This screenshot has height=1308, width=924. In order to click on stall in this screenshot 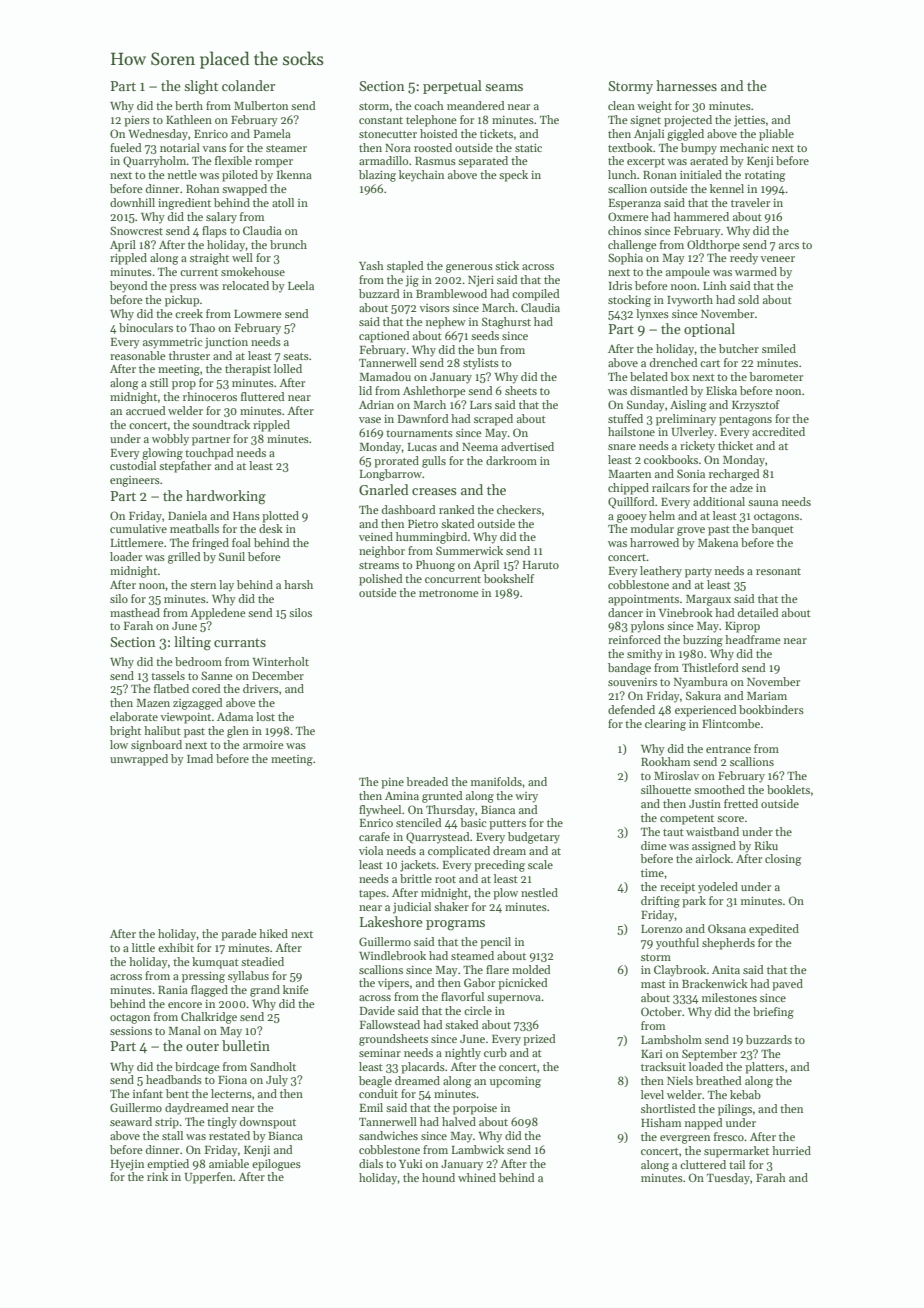, I will do `click(172, 1135)`.
